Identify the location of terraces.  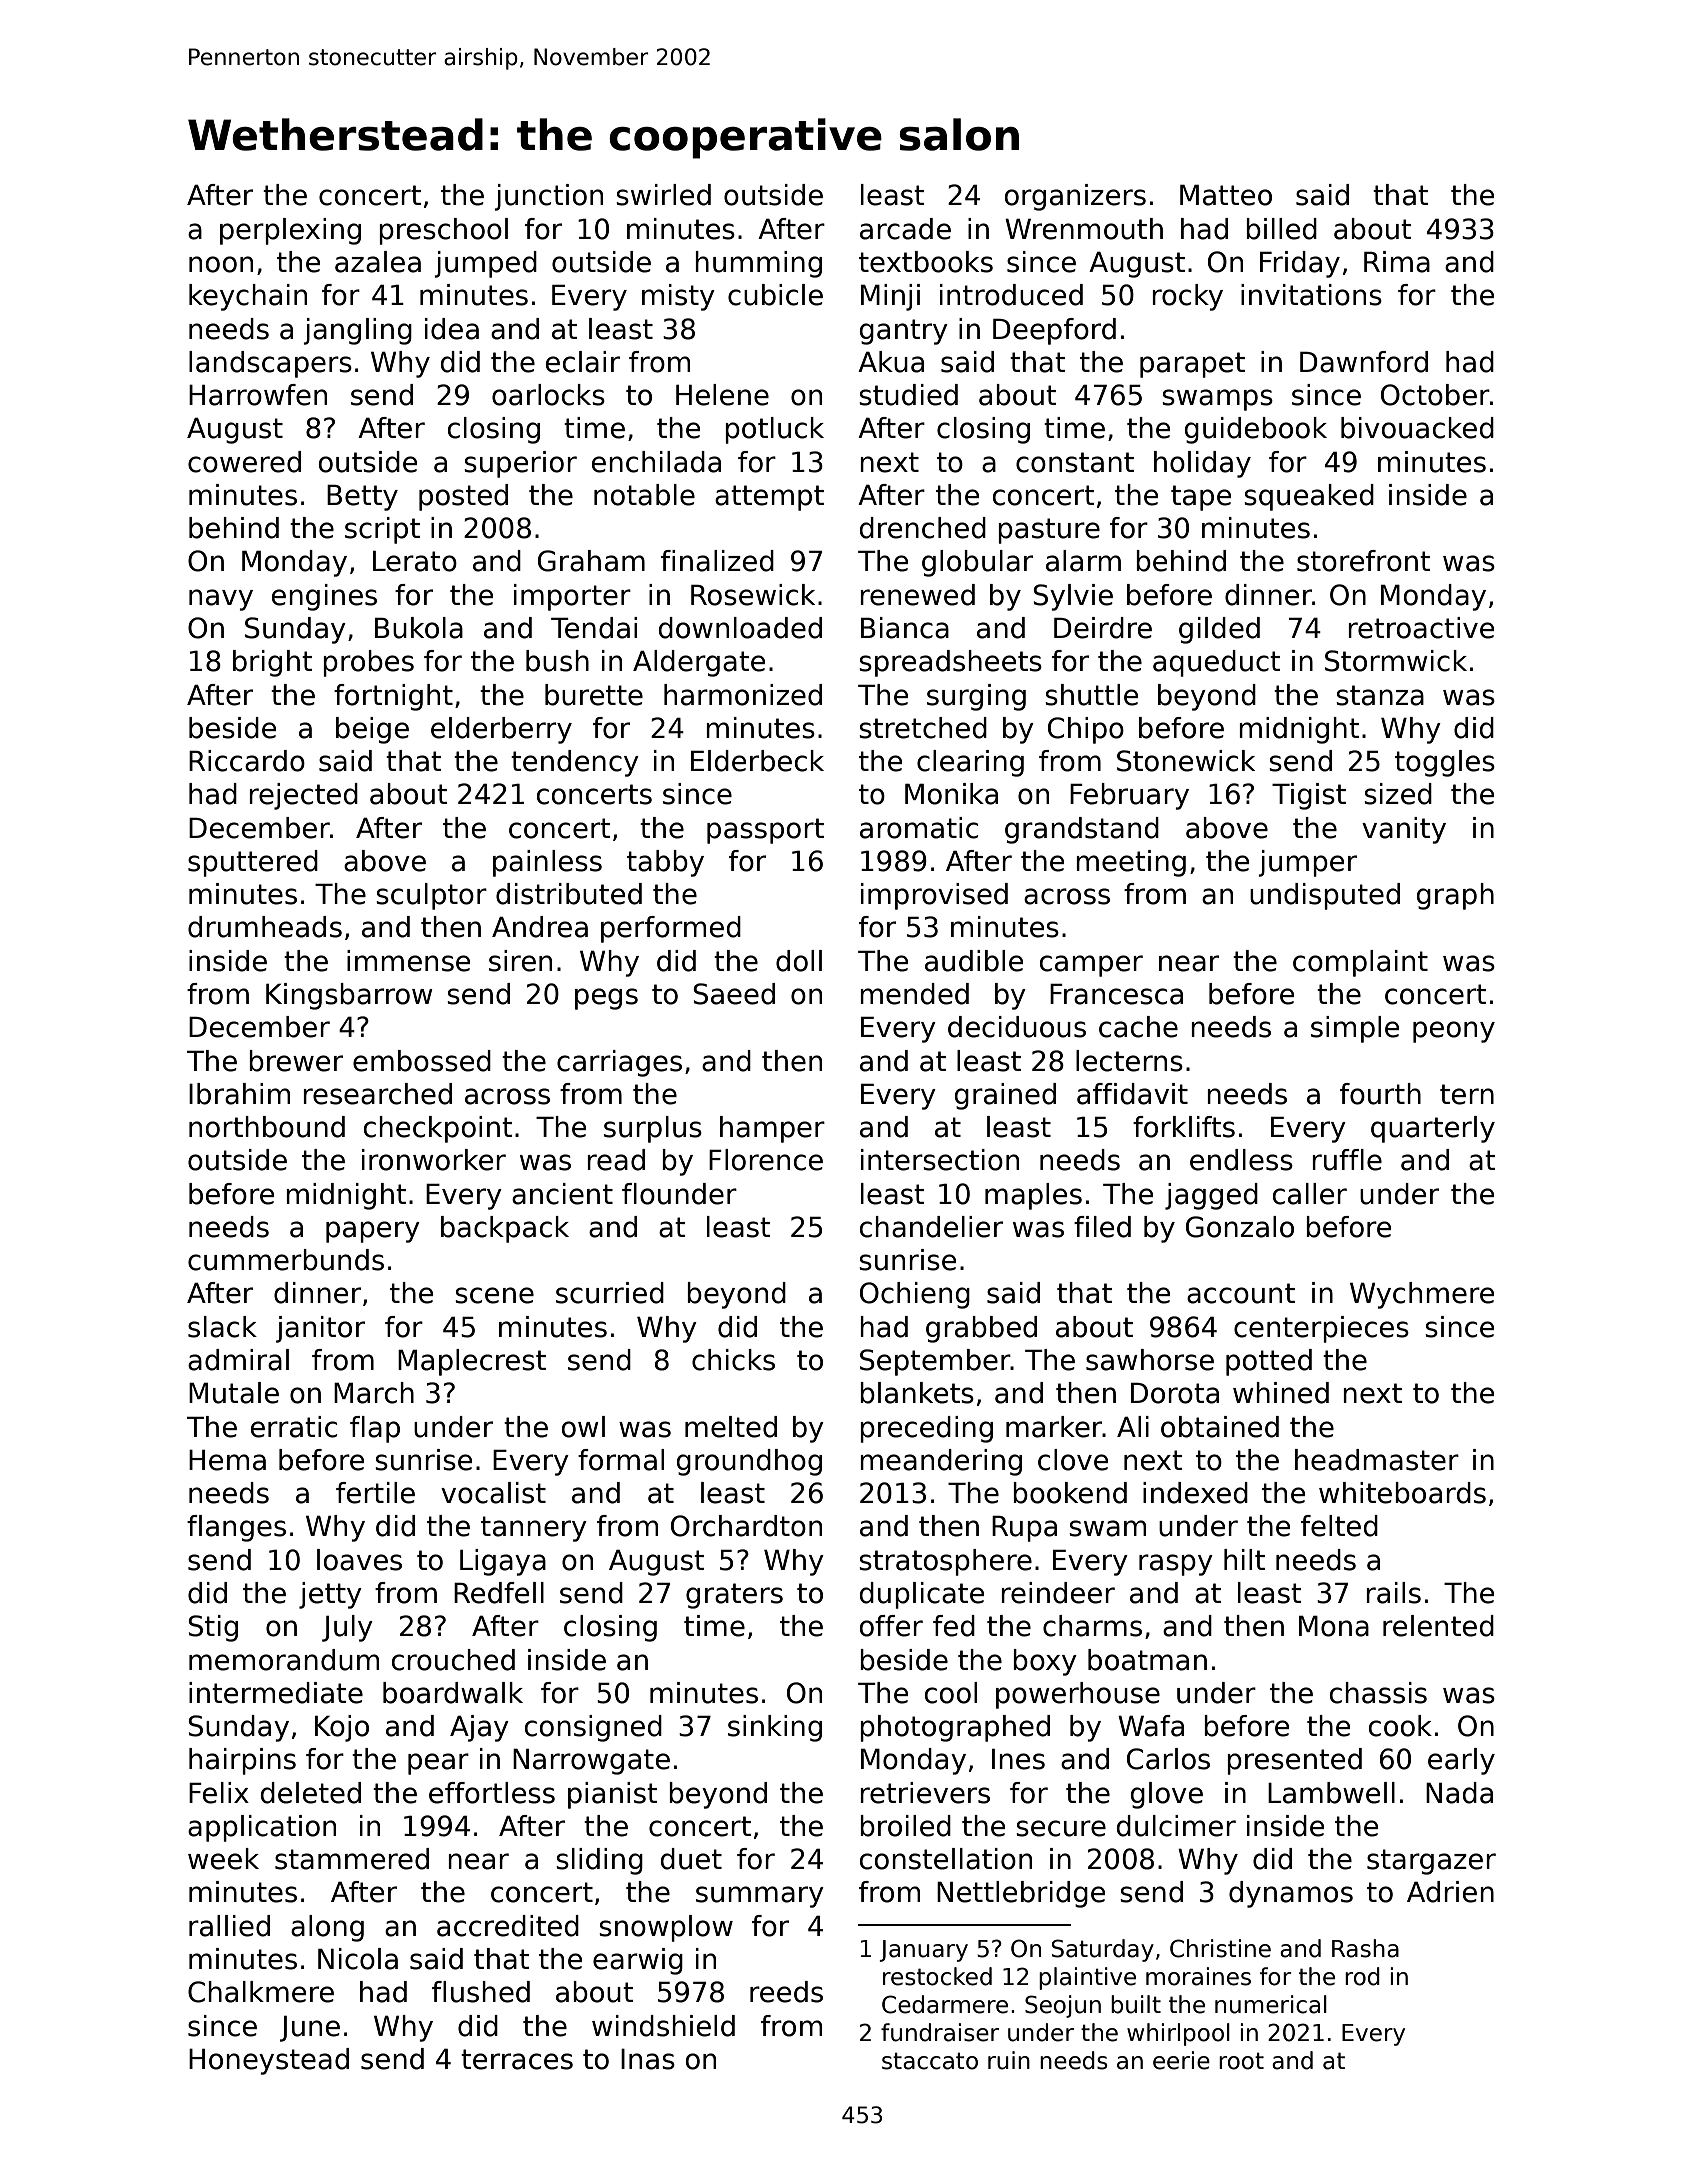
(517, 2059).
